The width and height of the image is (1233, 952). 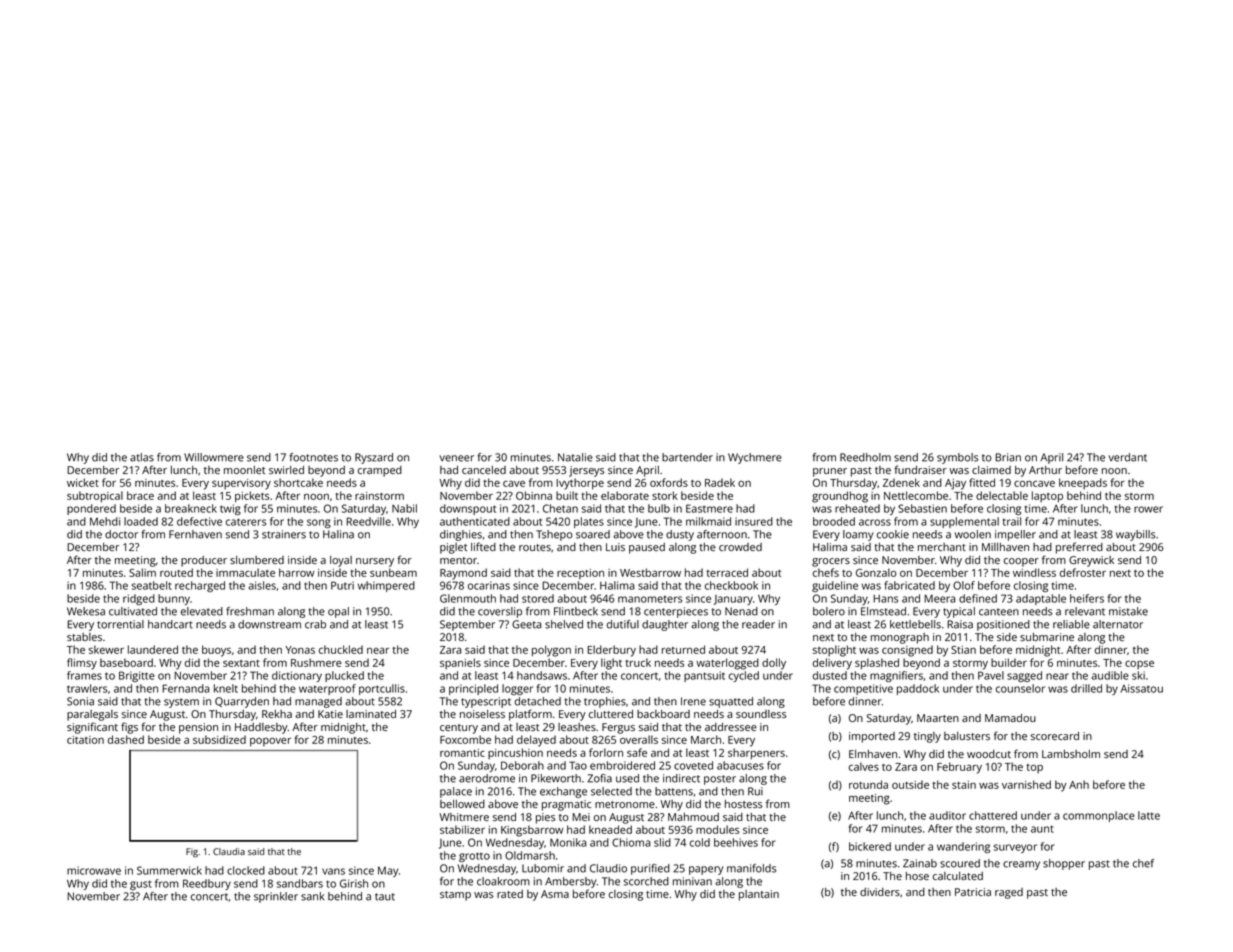 What do you see at coordinates (458, 560) in the image?
I see `mentor` at bounding box center [458, 560].
